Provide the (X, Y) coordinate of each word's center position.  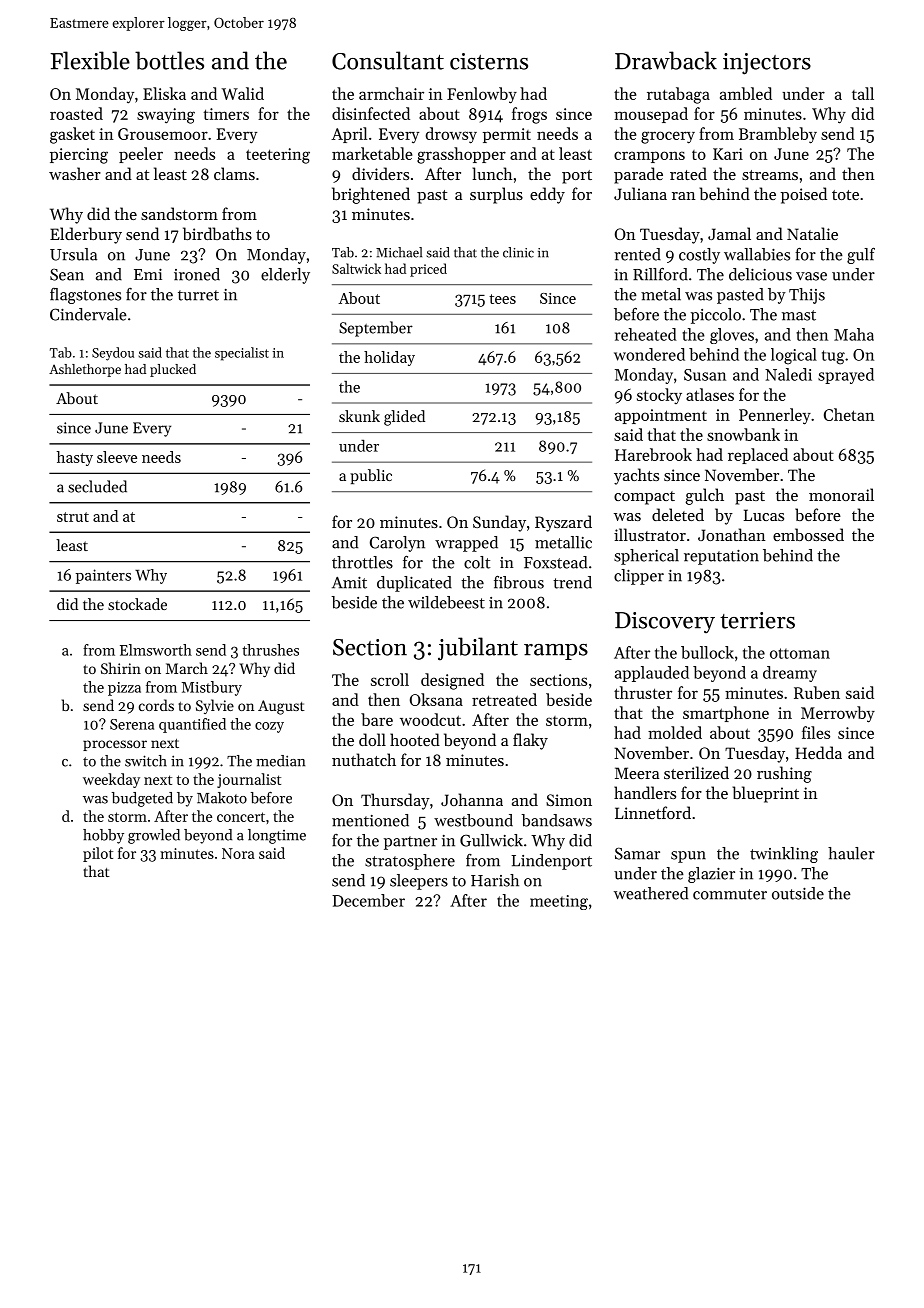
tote (845, 195)
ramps (556, 652)
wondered (649, 354)
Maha (854, 334)
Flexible (90, 60)
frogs (529, 115)
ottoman (800, 653)
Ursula (73, 254)
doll (372, 739)
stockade (137, 604)
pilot (98, 854)
